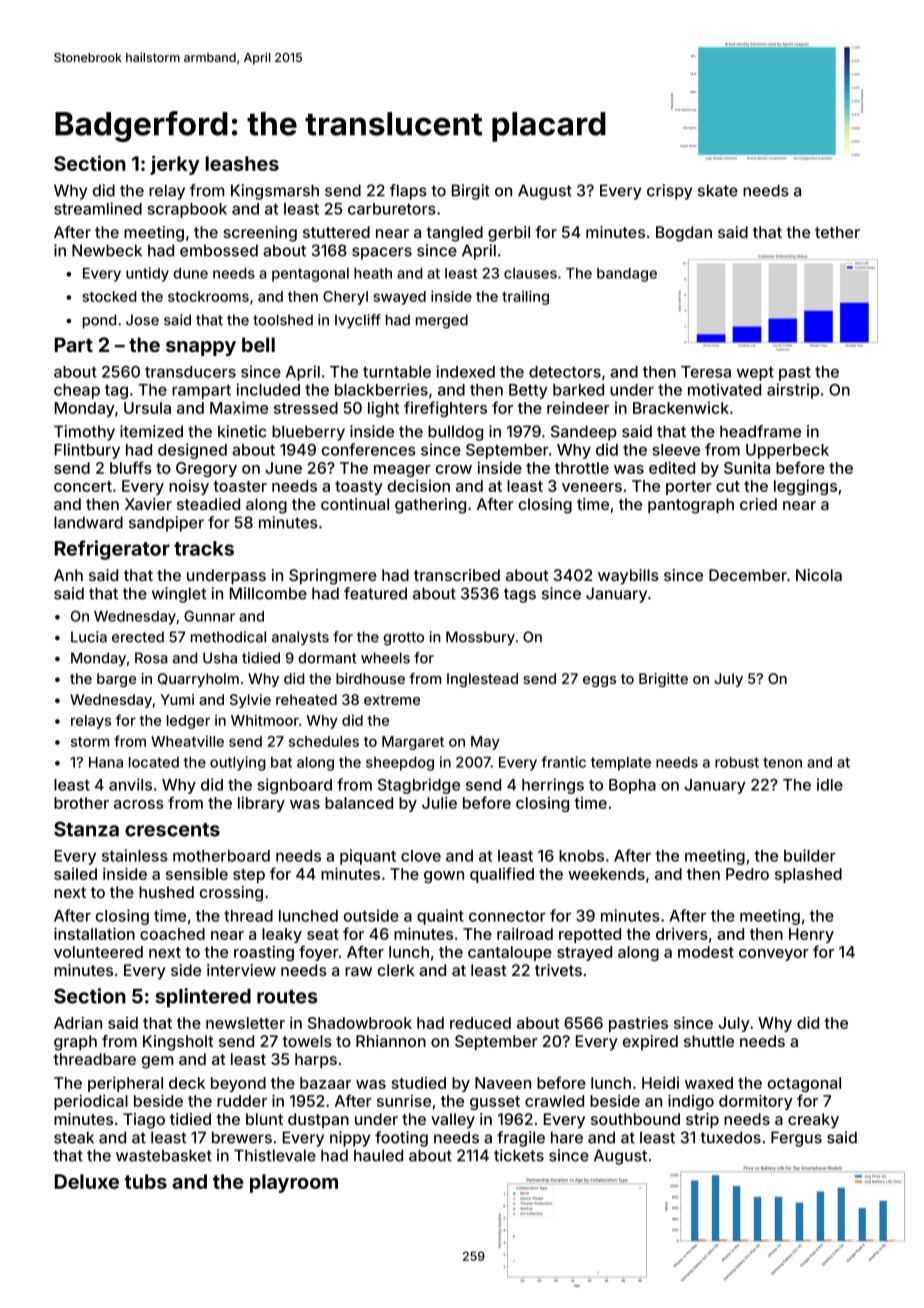 The width and height of the image is (924, 1308). I want to click on tenon, so click(782, 762).
